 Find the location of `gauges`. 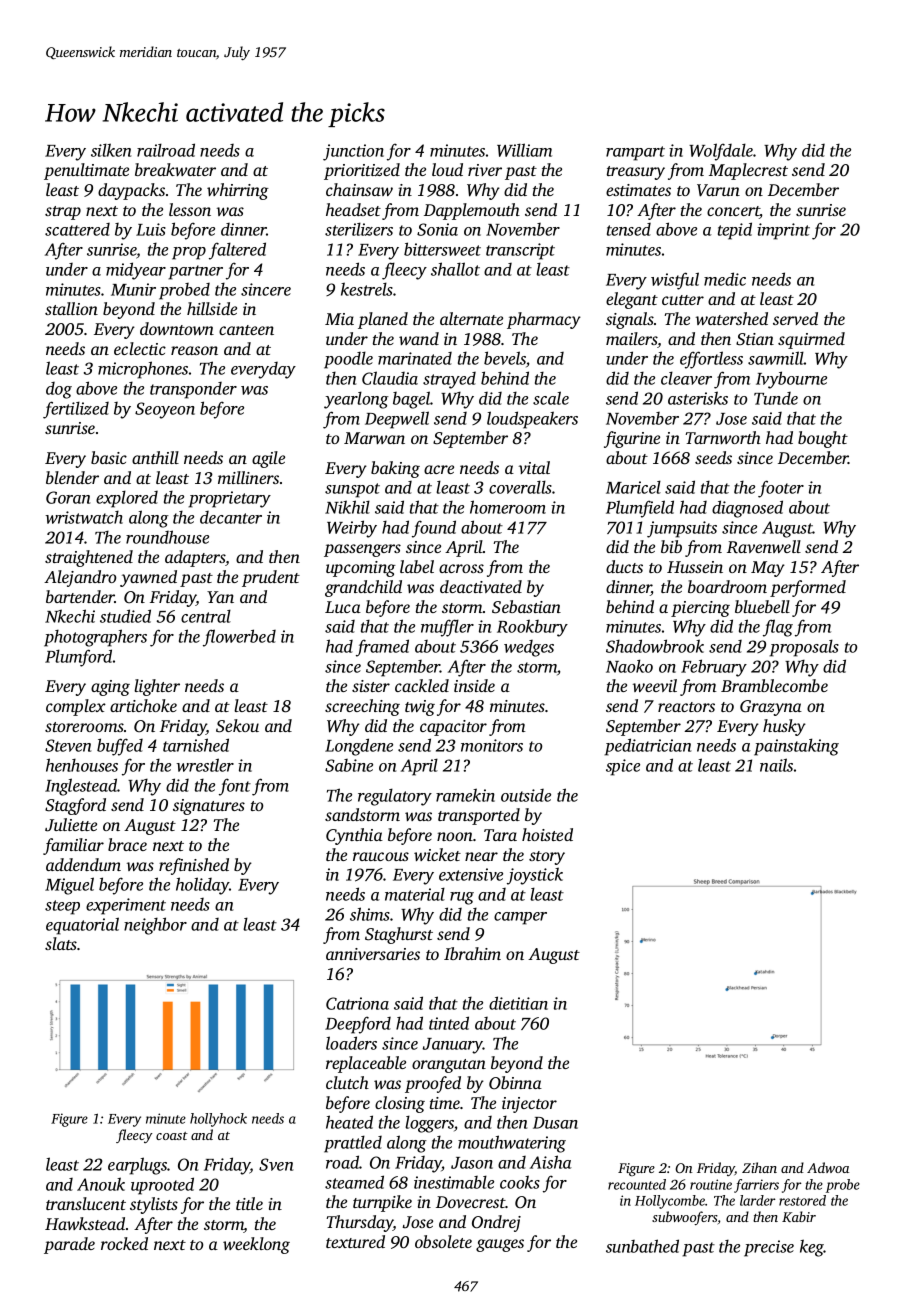

gauges is located at coordinates (500, 1245).
